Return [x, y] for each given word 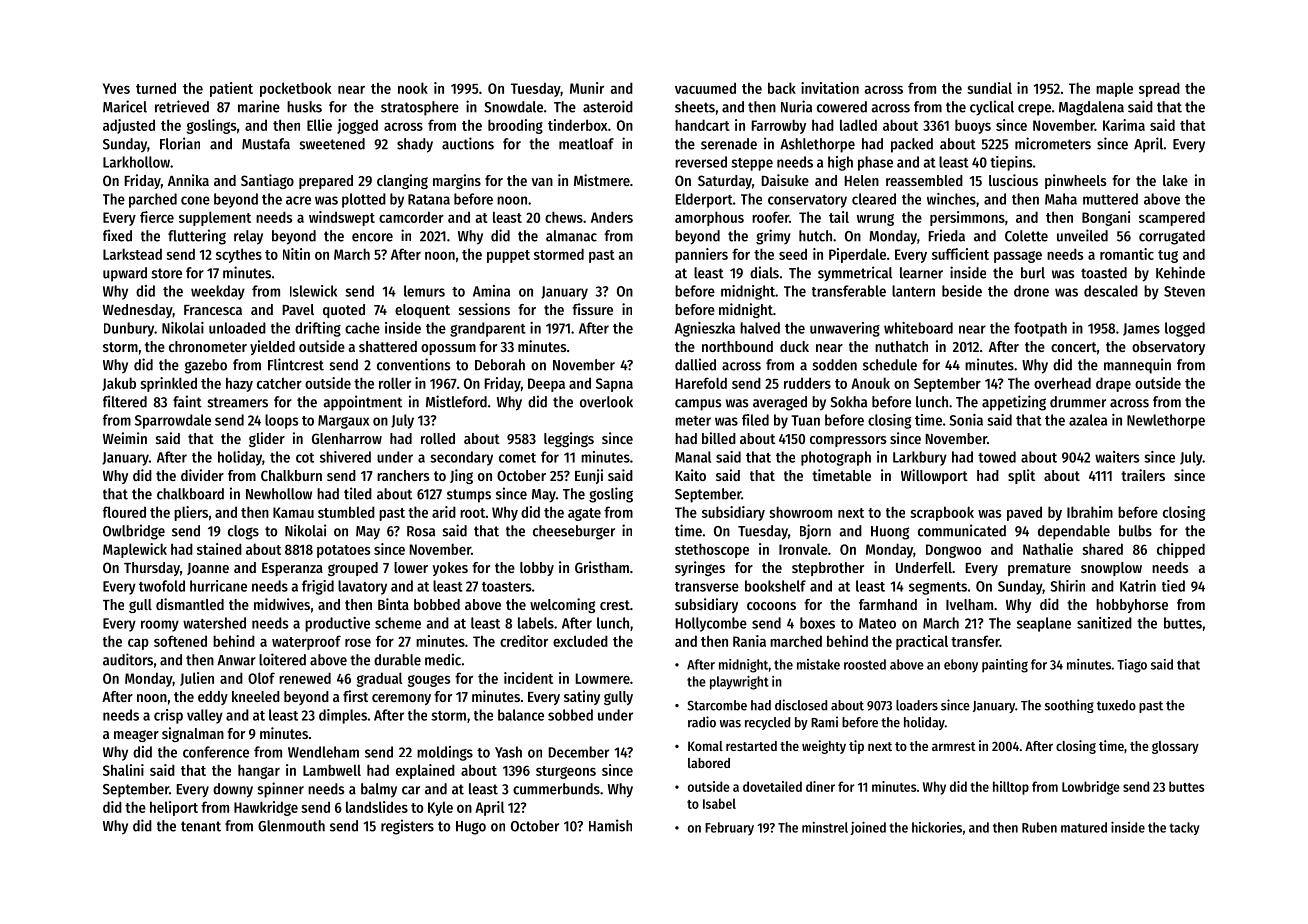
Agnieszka [705, 329]
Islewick [313, 291]
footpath [1040, 329]
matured [1084, 827]
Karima [1124, 125]
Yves [116, 88]
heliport [174, 808]
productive [337, 624]
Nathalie [1048, 549]
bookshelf [775, 586]
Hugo [471, 828]
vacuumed [705, 88]
